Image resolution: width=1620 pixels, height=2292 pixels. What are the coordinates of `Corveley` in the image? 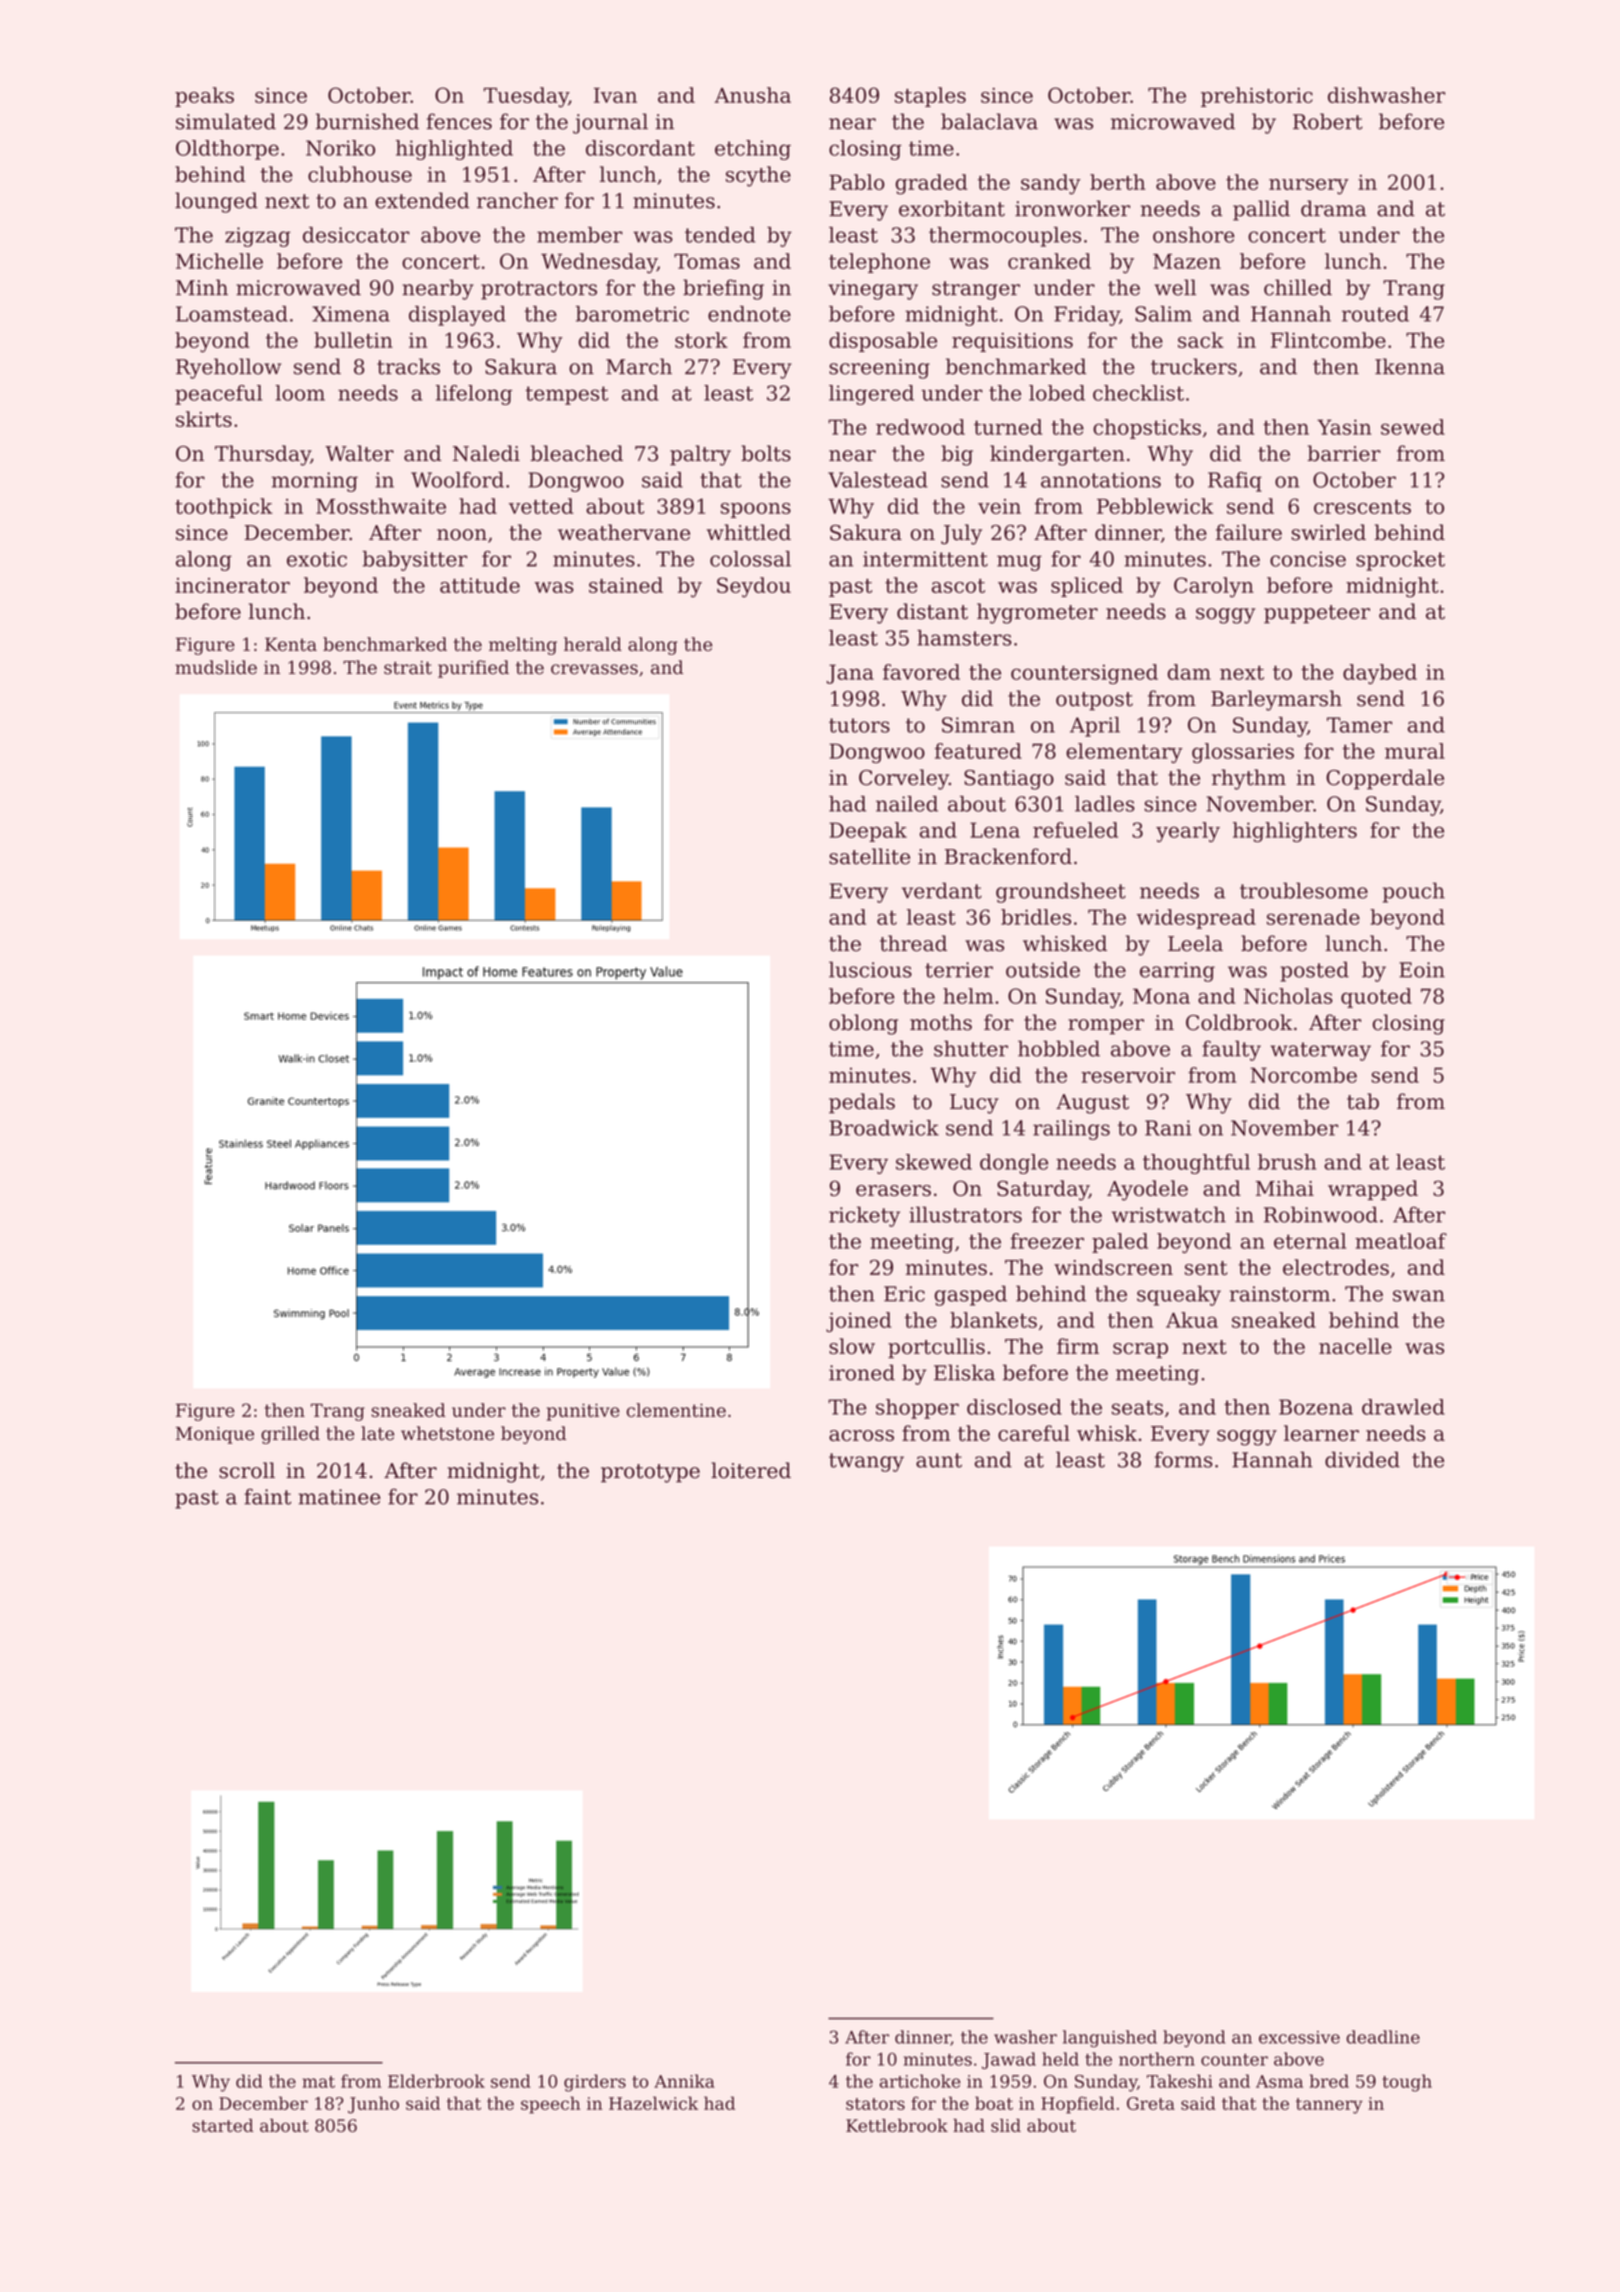 It's located at (904, 779).
